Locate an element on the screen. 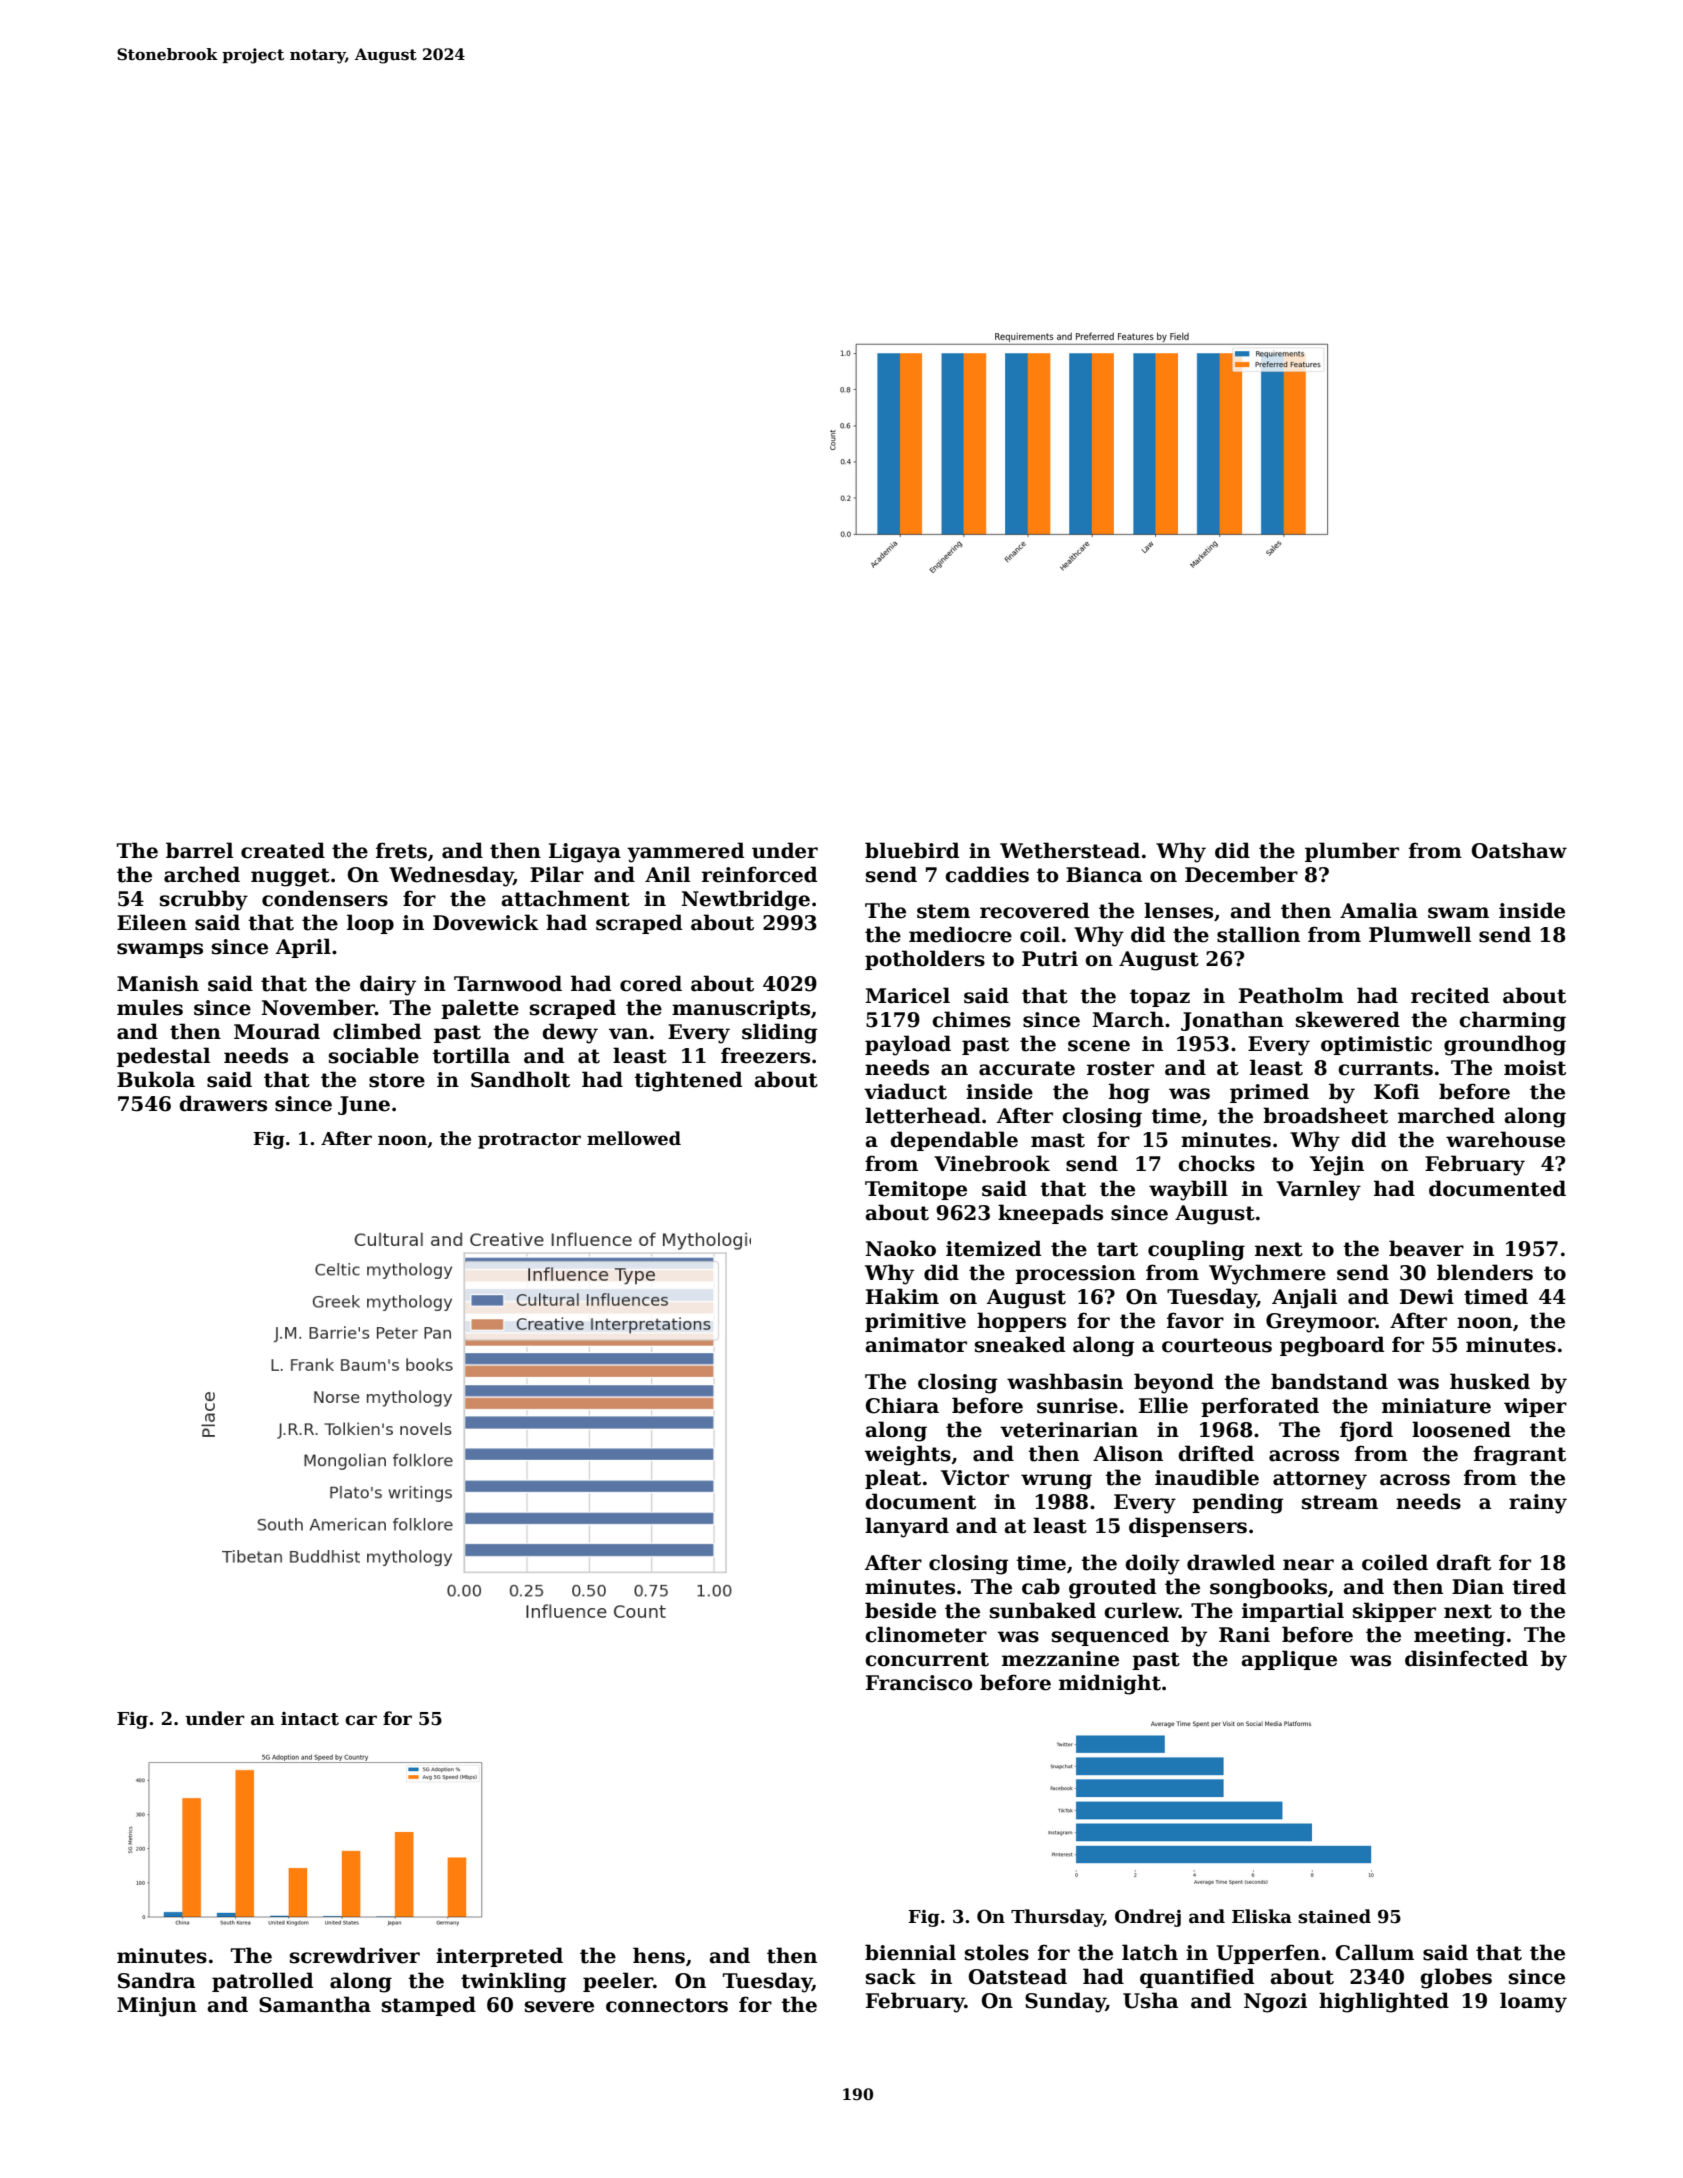  stoles is located at coordinates (997, 1952).
